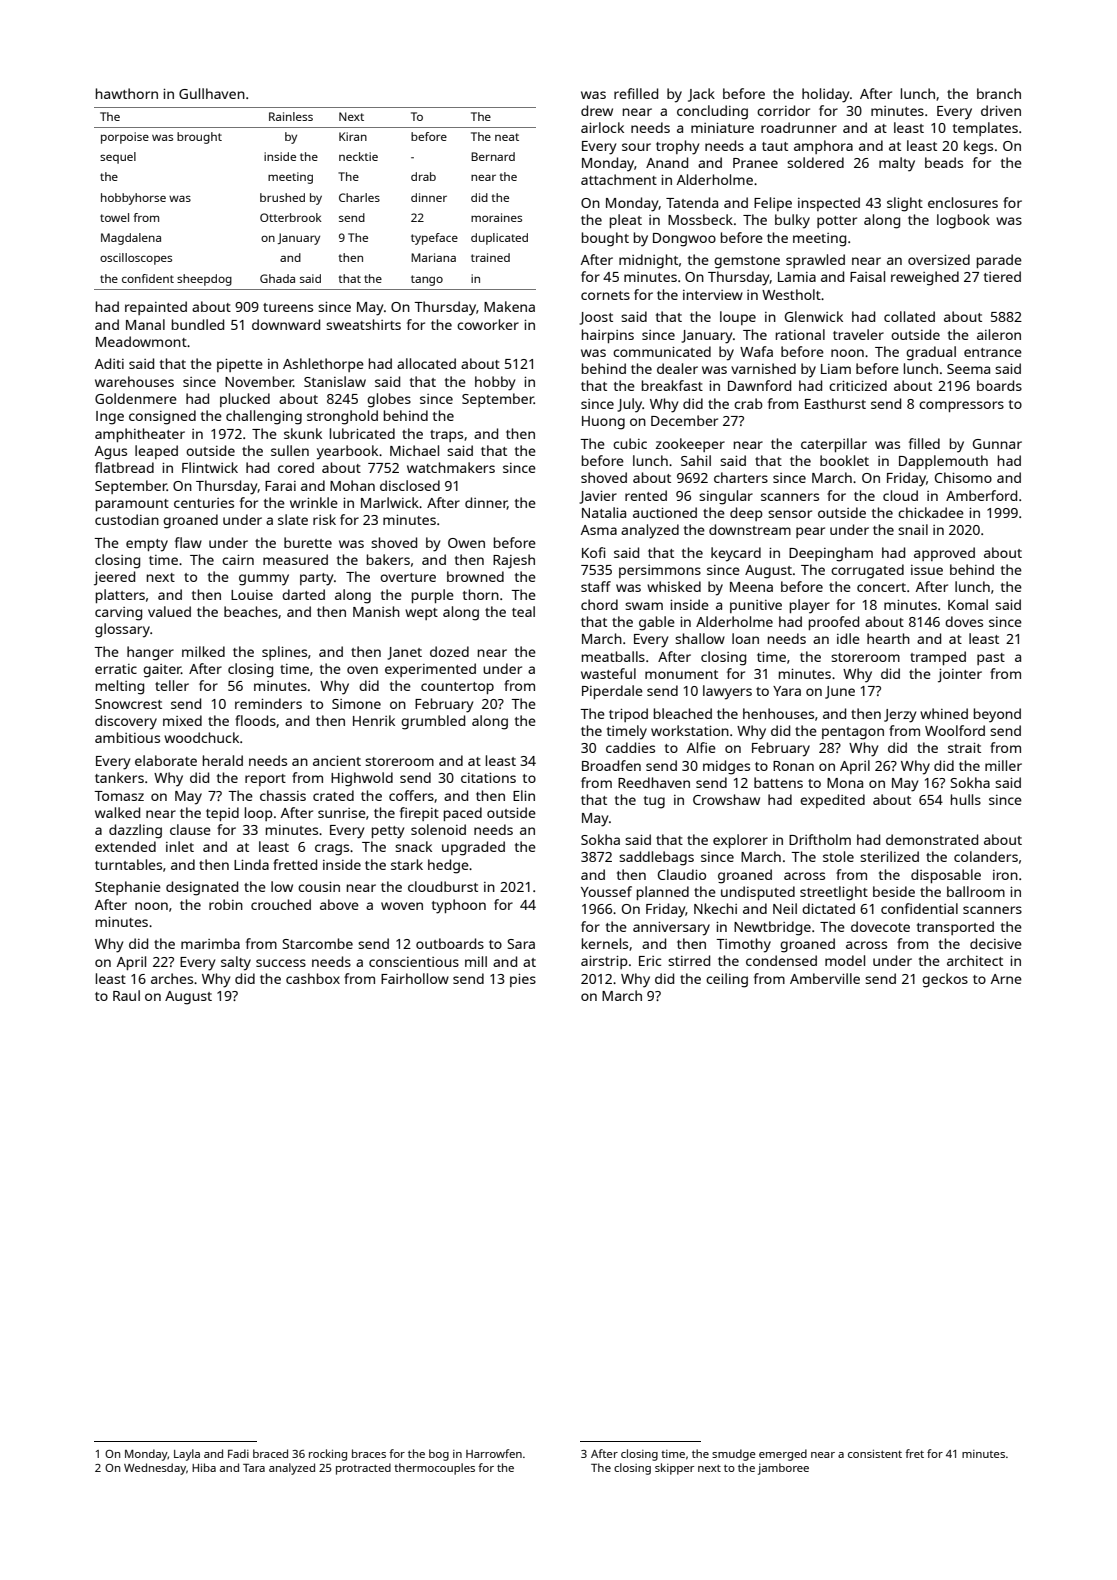 The width and height of the image is (1117, 1580). Describe the element at coordinates (975, 960) in the image. I see `architect` at that location.
